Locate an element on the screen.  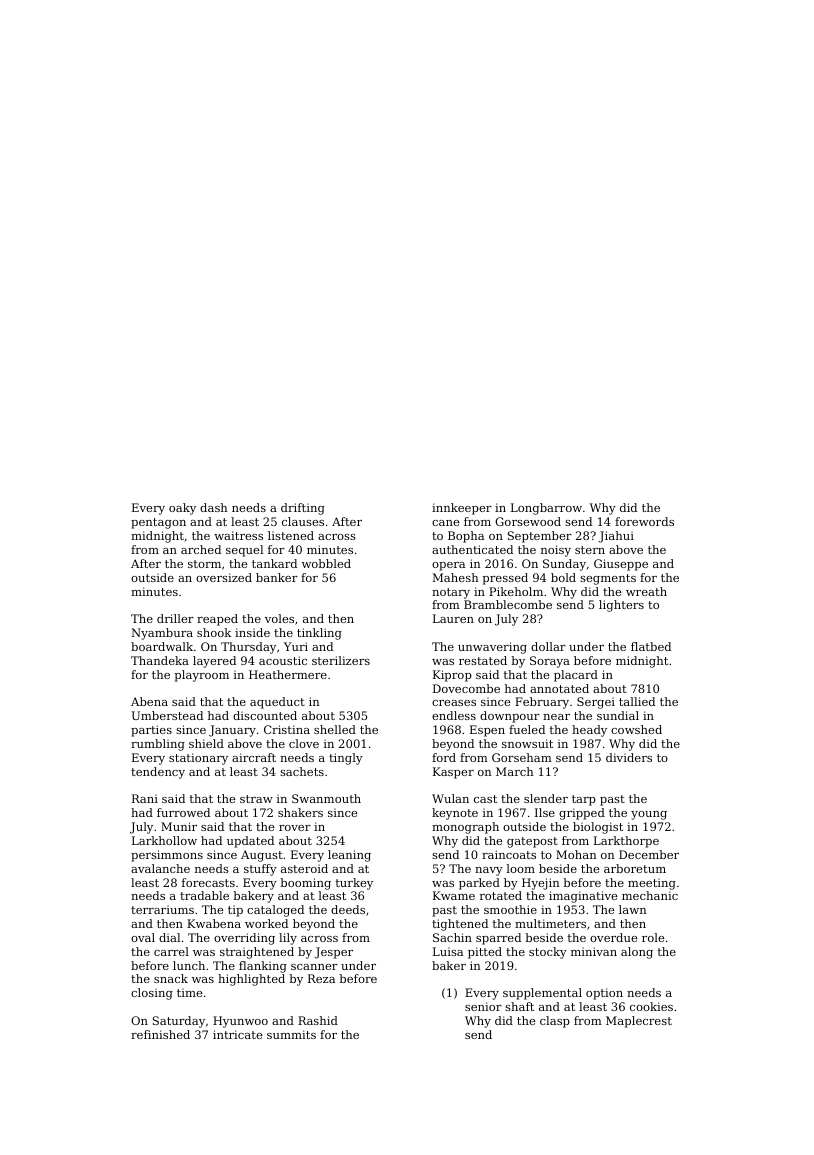
December is located at coordinates (649, 854).
